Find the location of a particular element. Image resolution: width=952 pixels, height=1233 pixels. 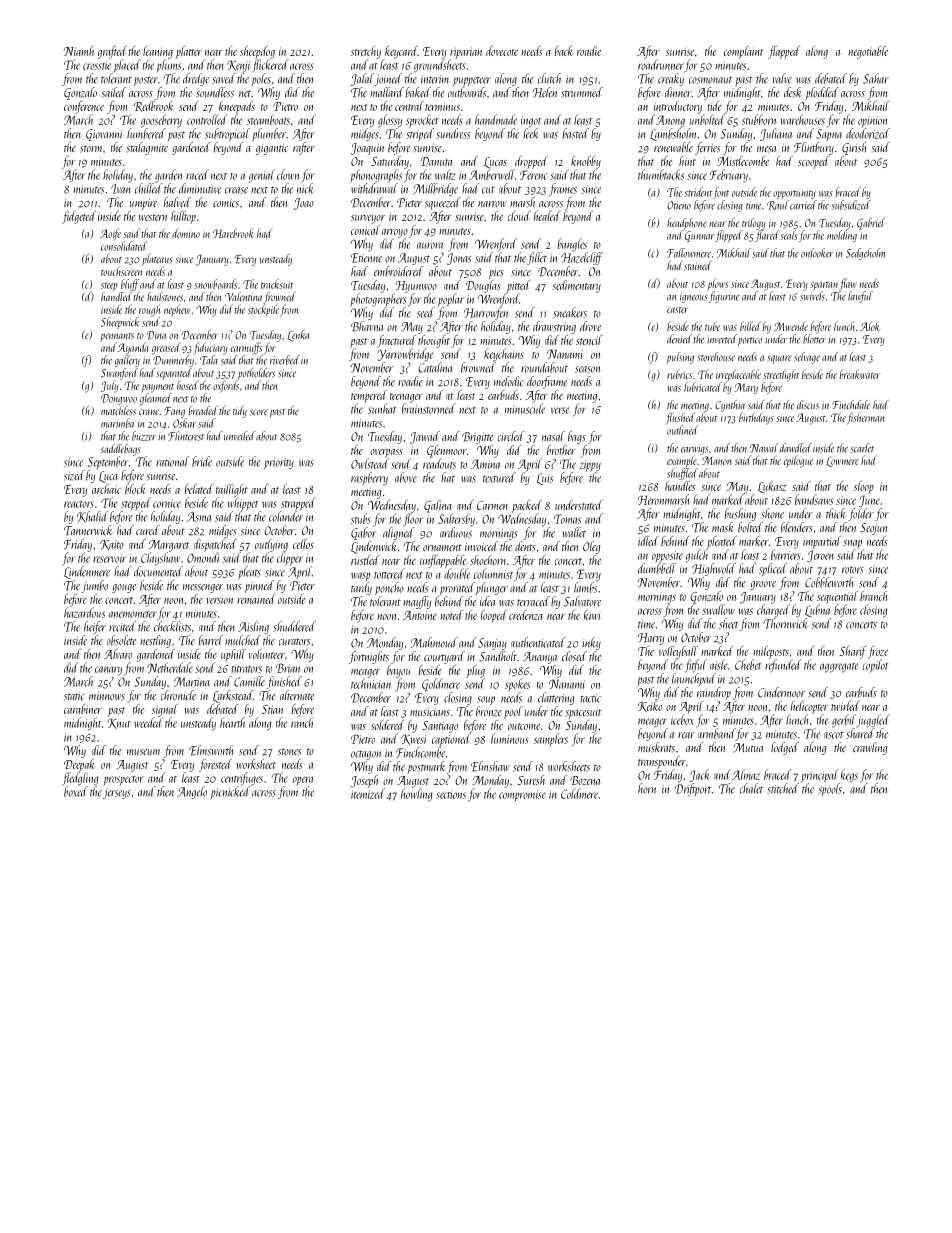

negotiable is located at coordinates (868, 52).
